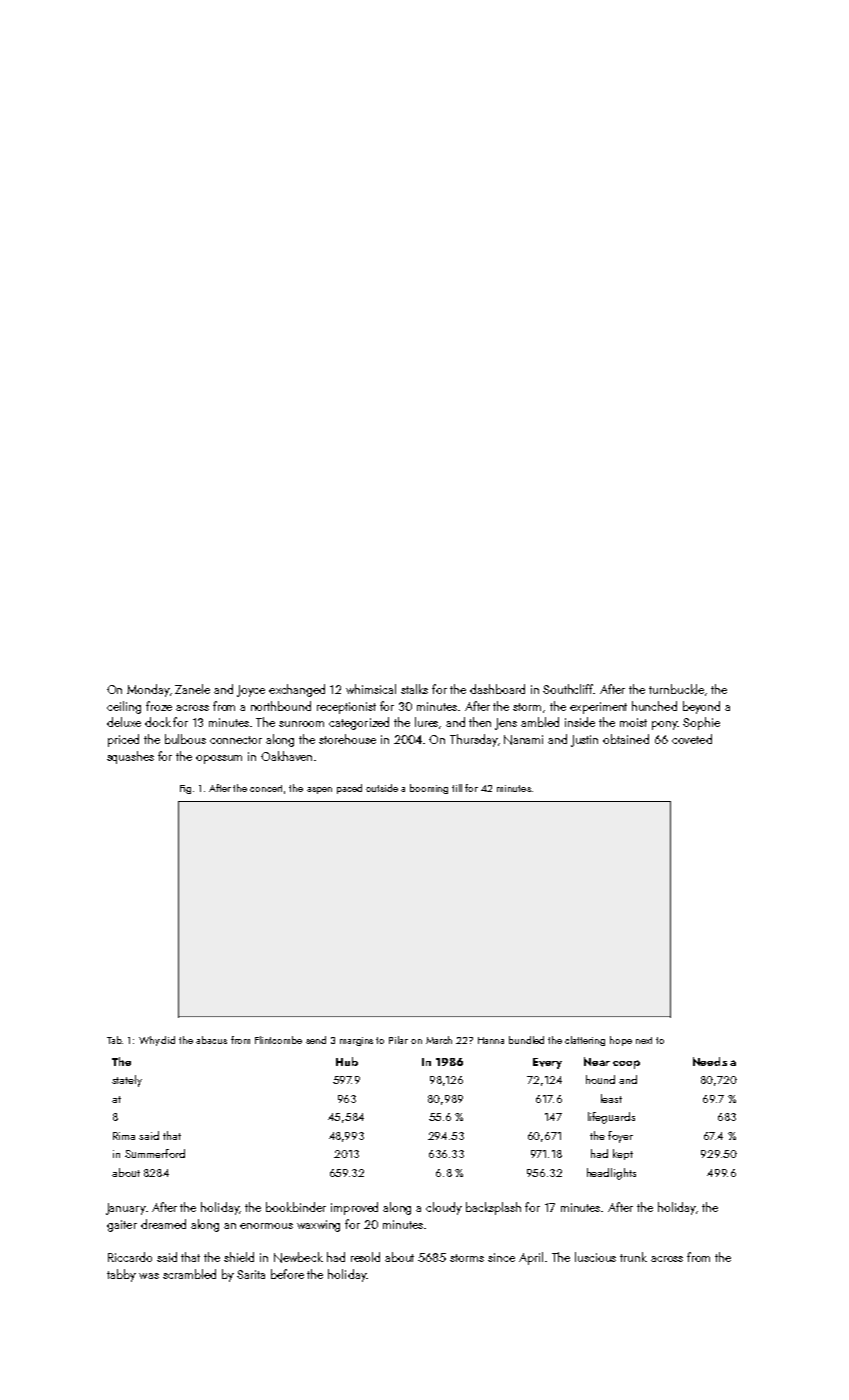 The image size is (849, 1400). I want to click on pony, so click(664, 725).
